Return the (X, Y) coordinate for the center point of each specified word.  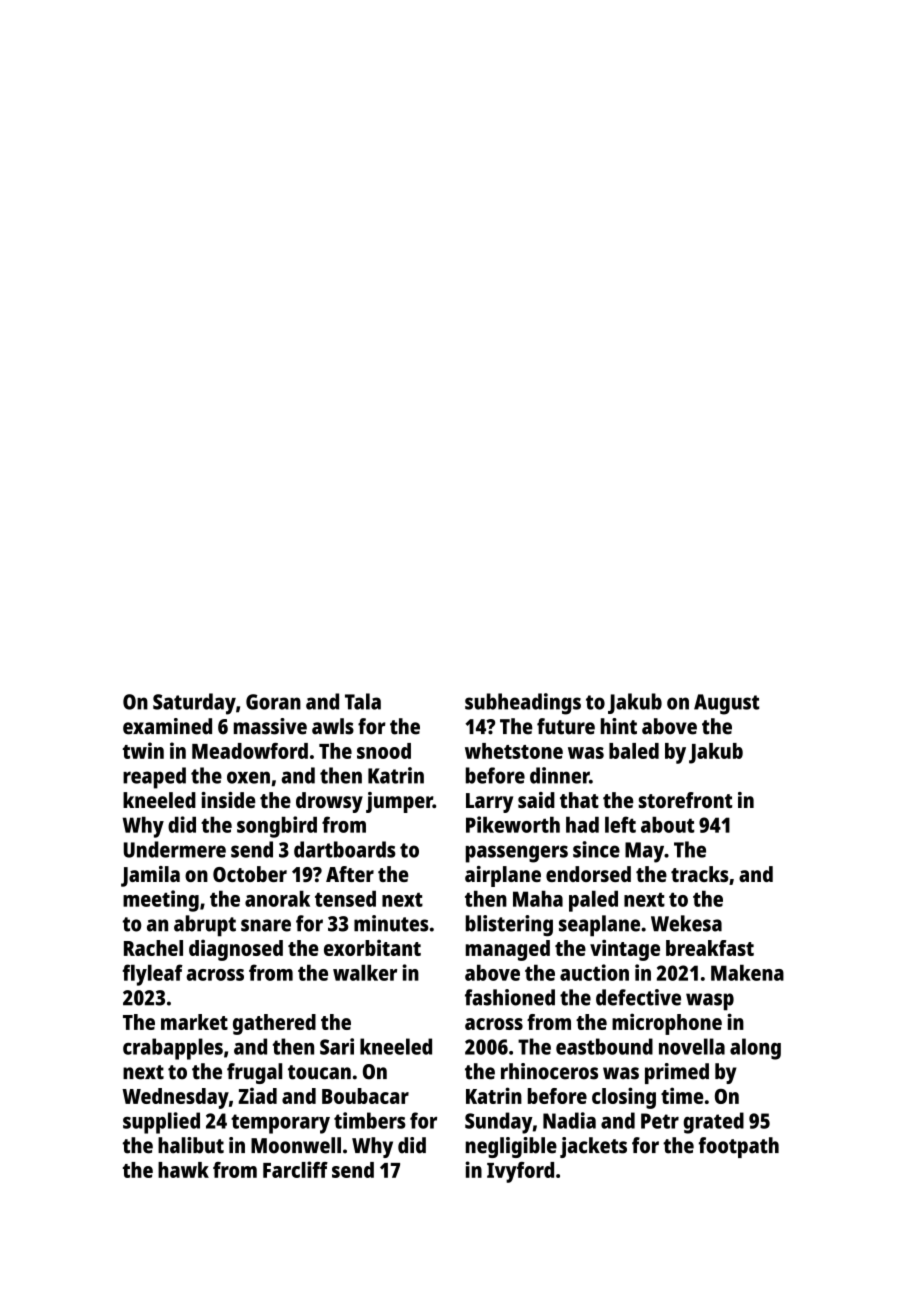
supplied (161, 1123)
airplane (503, 876)
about (667, 824)
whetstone (514, 751)
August (726, 704)
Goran (273, 702)
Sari (337, 1046)
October (250, 874)
